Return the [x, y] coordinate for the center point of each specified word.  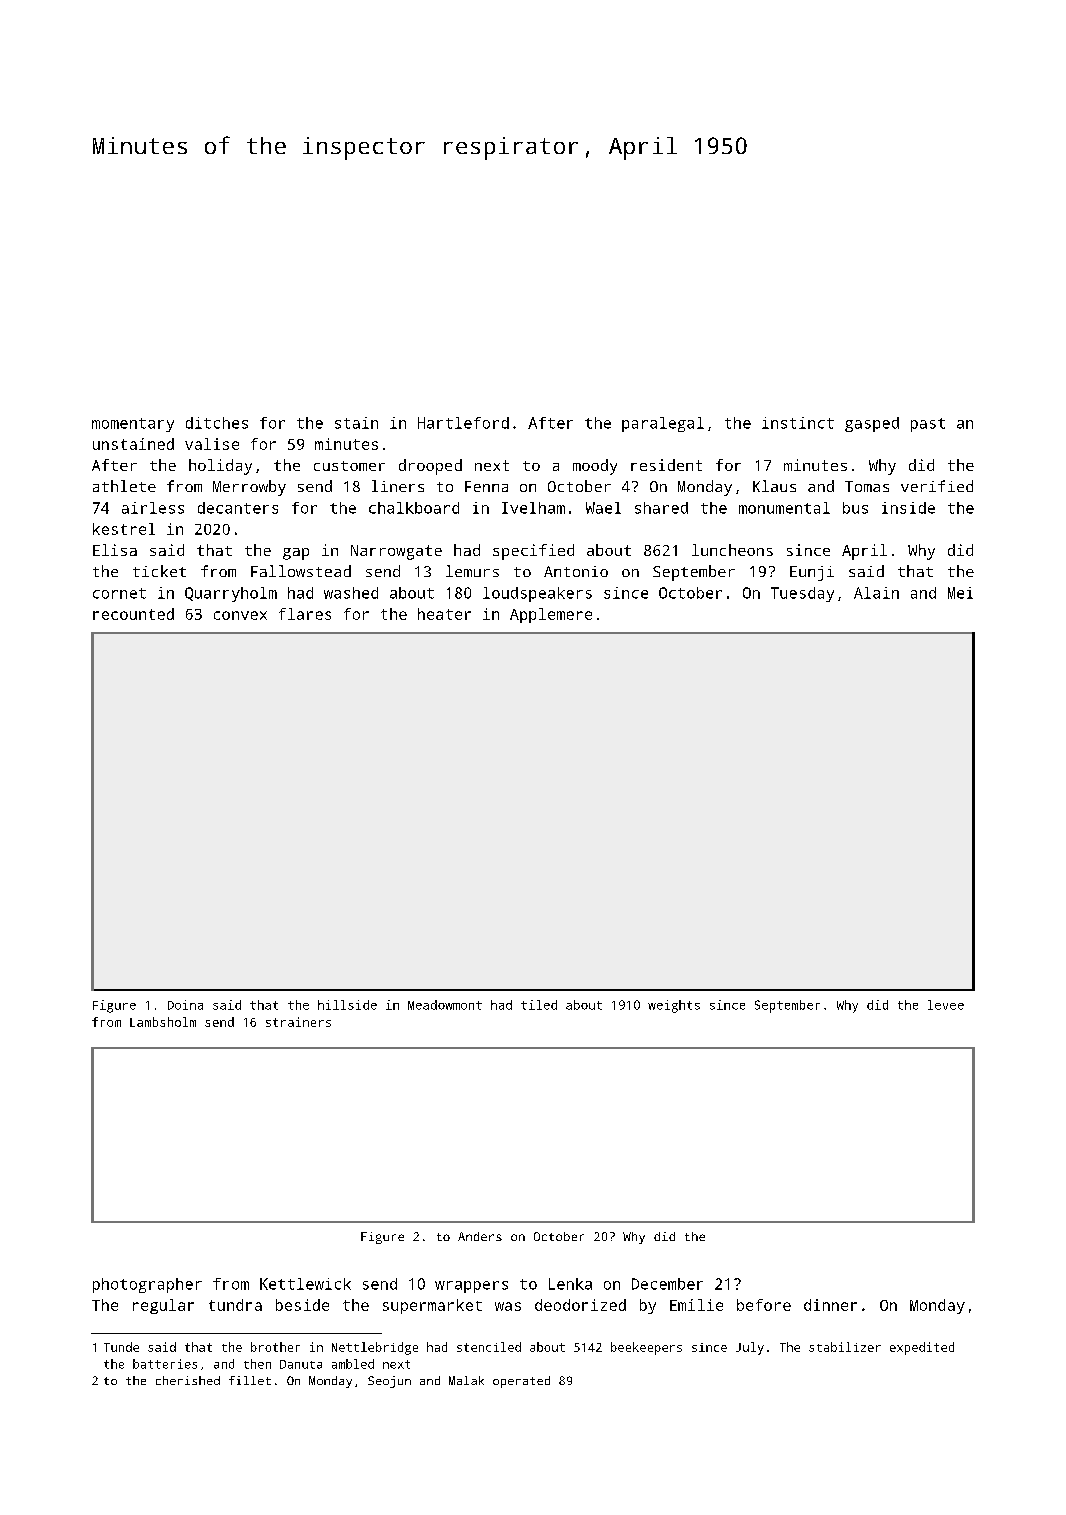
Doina [185, 1005]
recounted [133, 614]
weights [674, 1006]
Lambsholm [163, 1022]
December [667, 1284]
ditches [217, 423]
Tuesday [802, 594]
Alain [876, 593]
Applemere [551, 615]
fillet [250, 1380]
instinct [798, 423]
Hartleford [463, 423]
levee [946, 1005]
